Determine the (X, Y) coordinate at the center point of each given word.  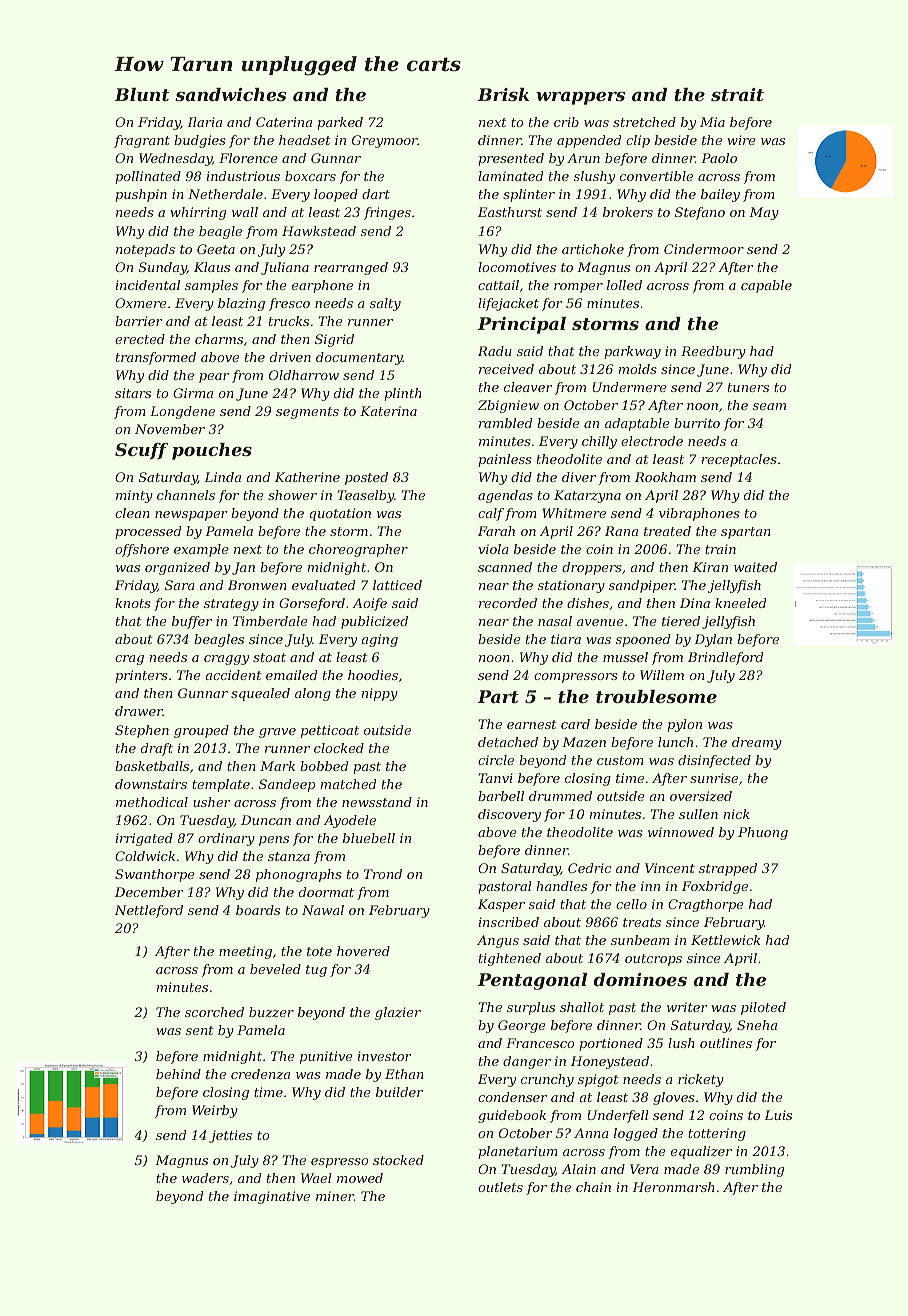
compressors (576, 678)
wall (245, 212)
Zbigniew (508, 406)
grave (277, 733)
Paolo (719, 158)
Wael (316, 1178)
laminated (510, 176)
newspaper (191, 516)
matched (348, 784)
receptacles (739, 460)
